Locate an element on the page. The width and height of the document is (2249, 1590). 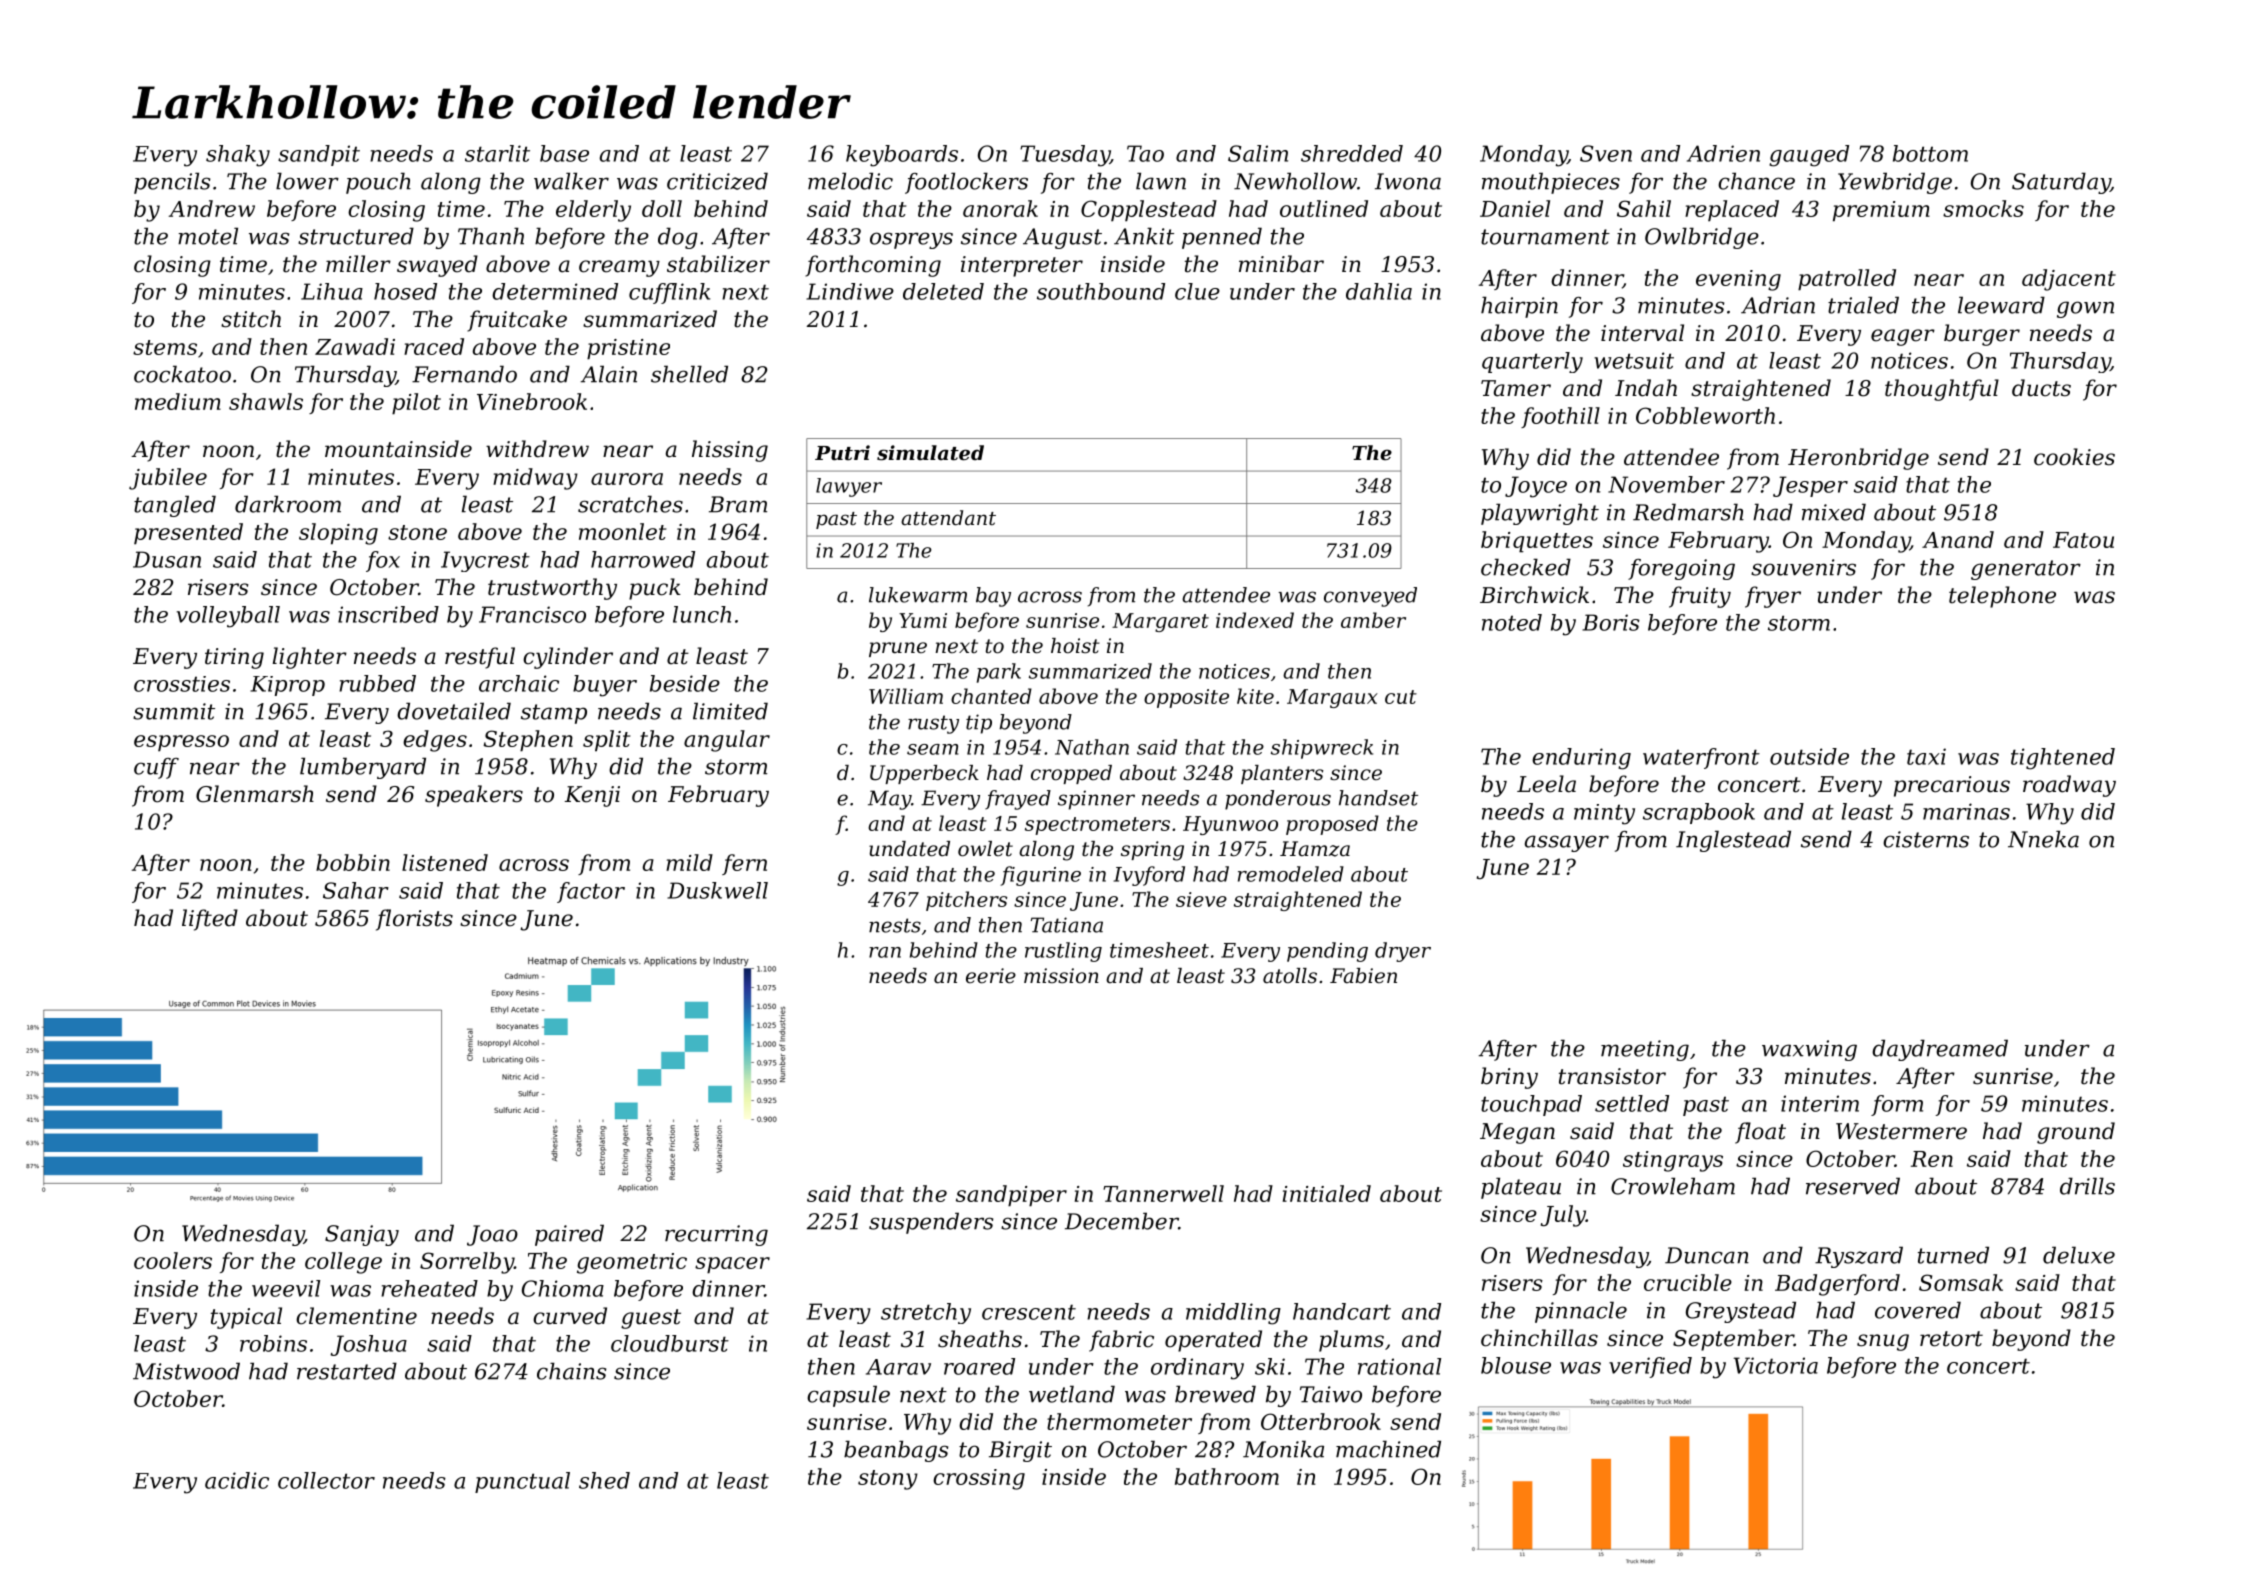
bottom is located at coordinates (1930, 153).
